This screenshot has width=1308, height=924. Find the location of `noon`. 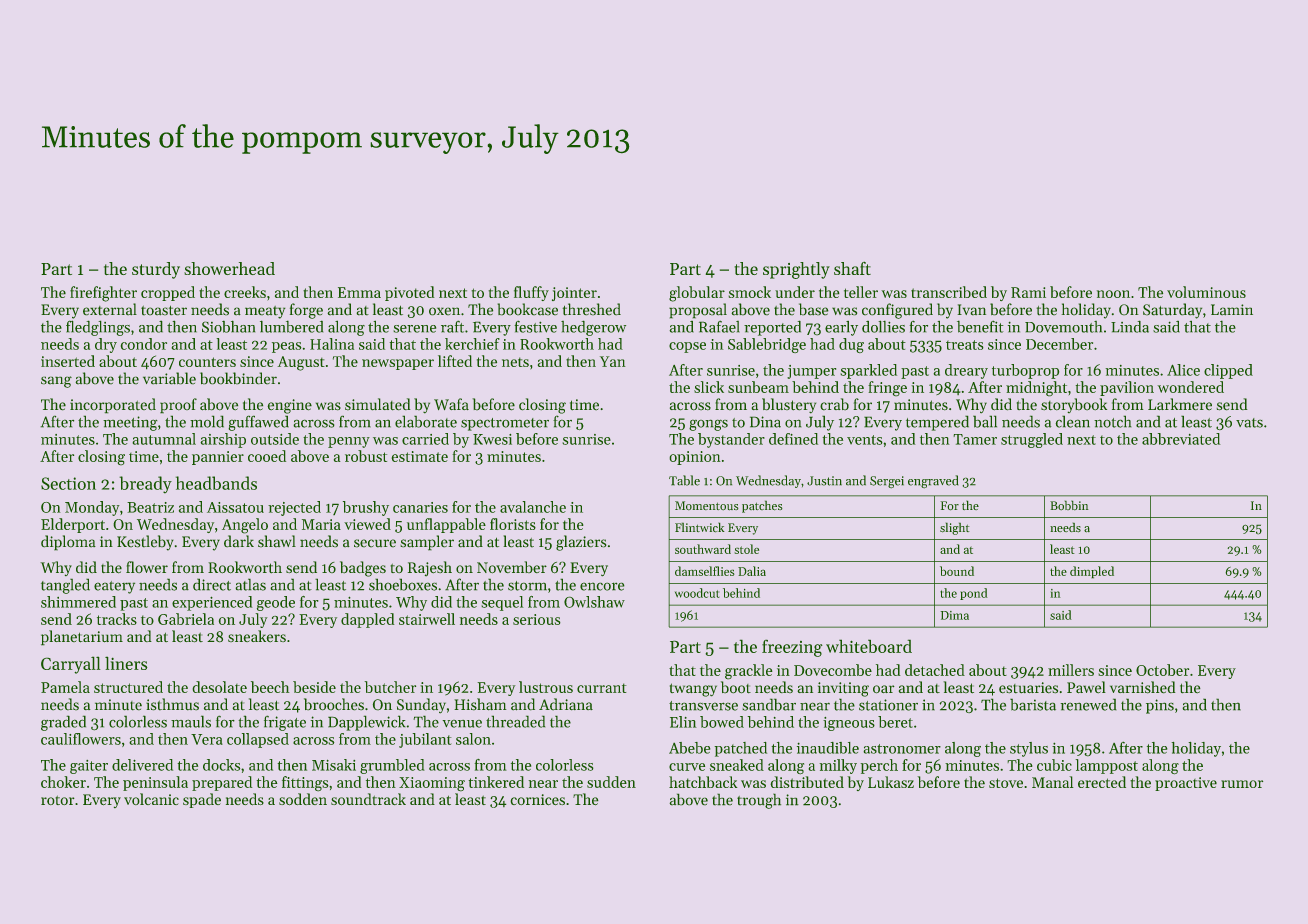

noon is located at coordinates (1113, 294).
